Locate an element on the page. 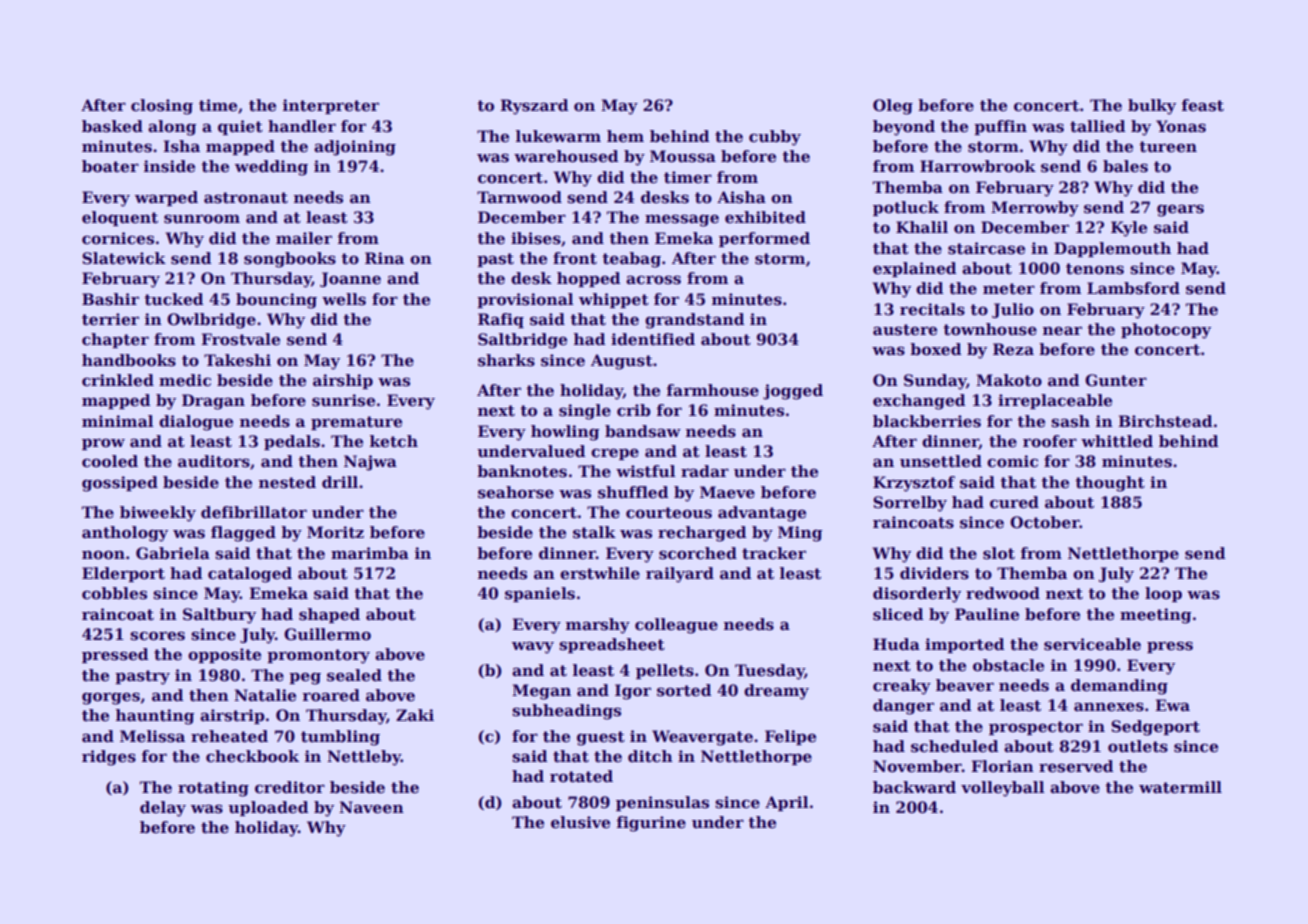 The height and width of the document is (924, 1308). exhibited is located at coordinates (765, 217).
